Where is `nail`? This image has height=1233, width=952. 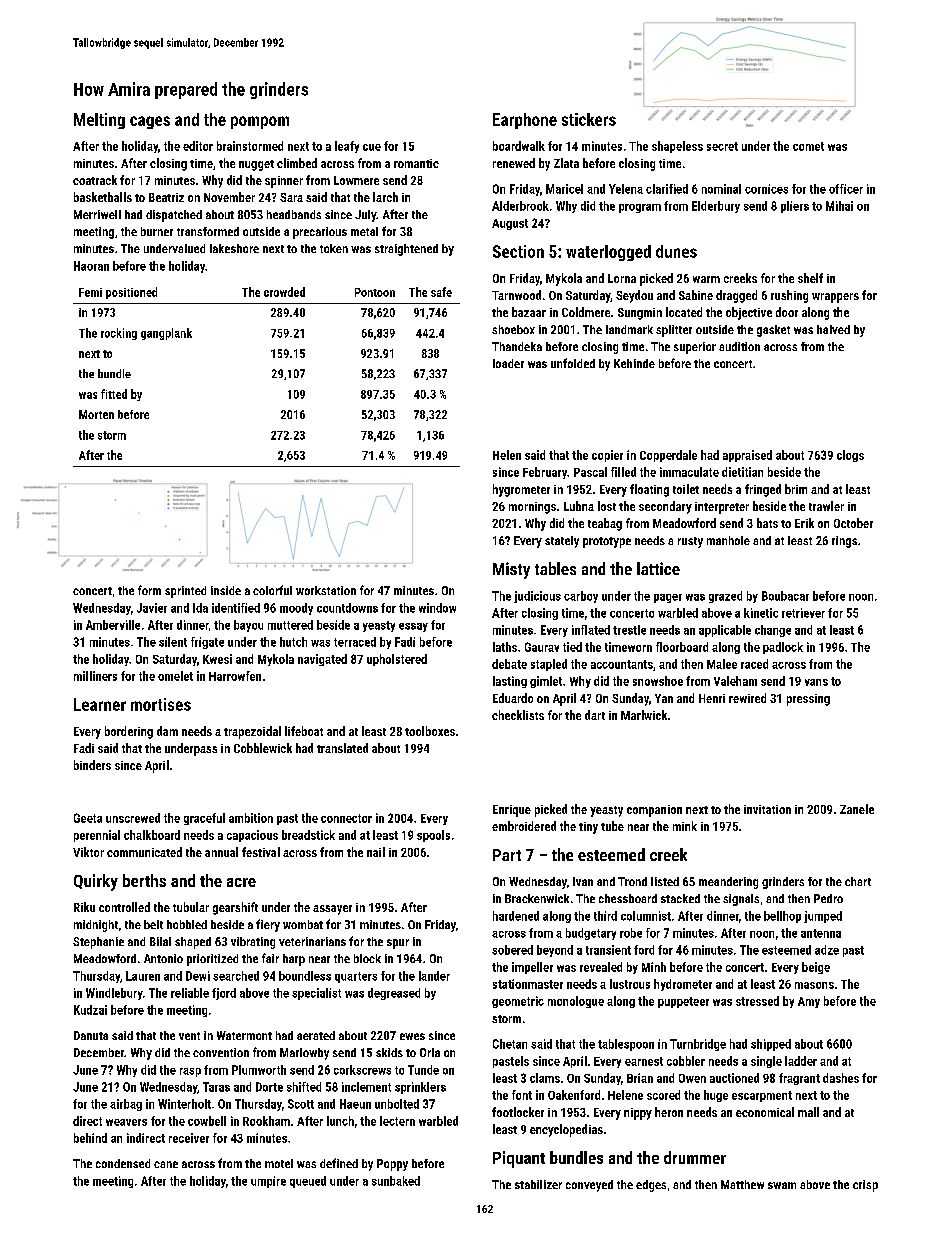 nail is located at coordinates (376, 852).
